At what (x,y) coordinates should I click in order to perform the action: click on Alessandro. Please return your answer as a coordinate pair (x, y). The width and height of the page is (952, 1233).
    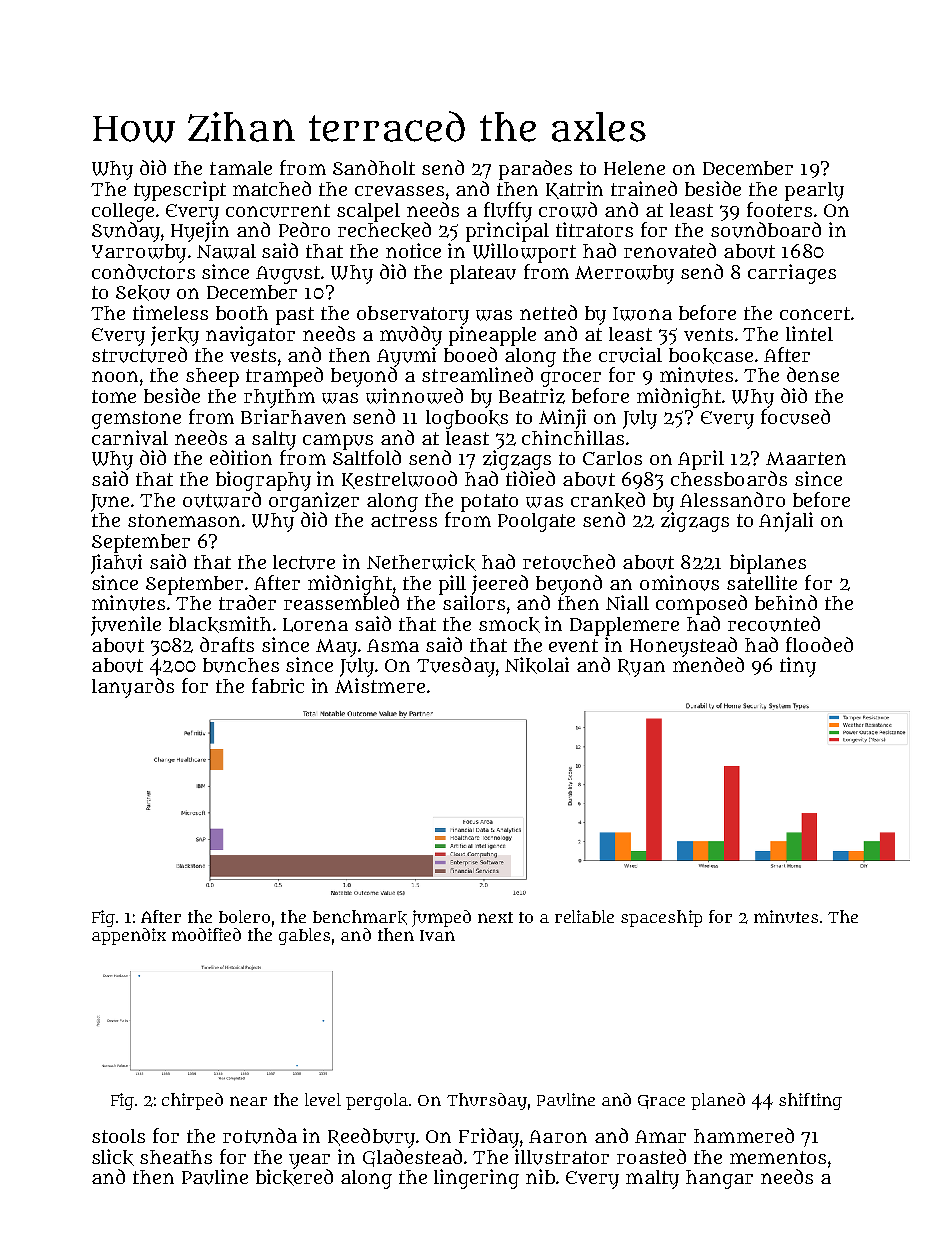
    Looking at the image, I should click on (732, 499).
